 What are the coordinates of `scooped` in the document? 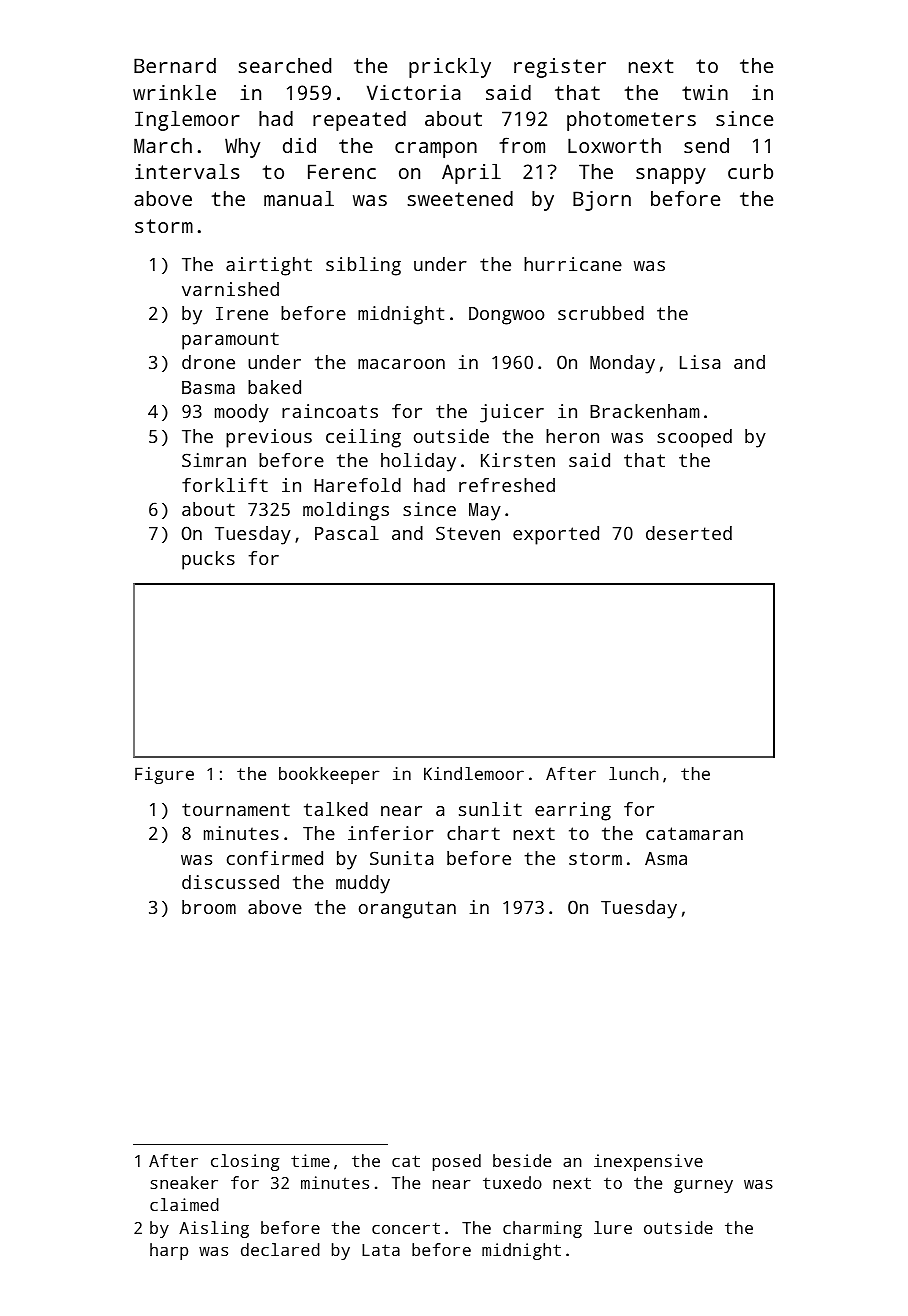 It's located at (694, 438).
